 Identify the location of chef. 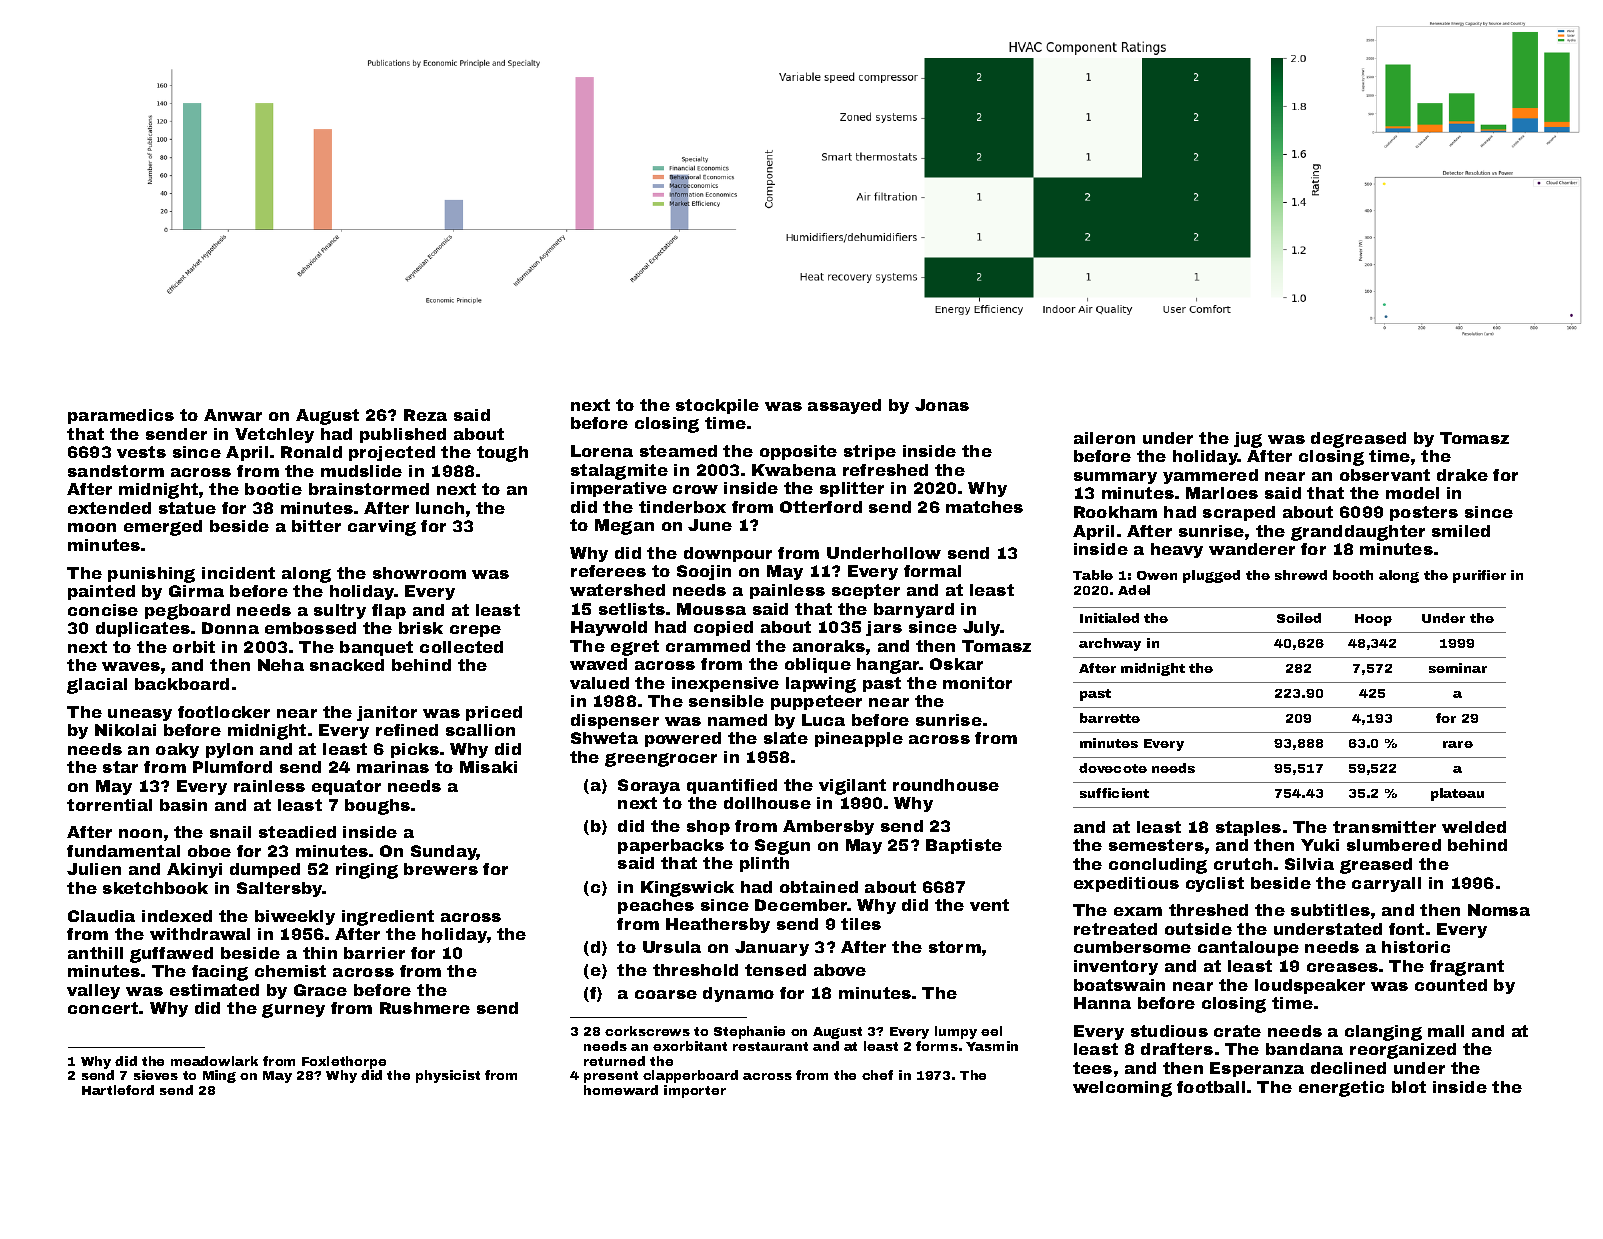
(877, 1075).
